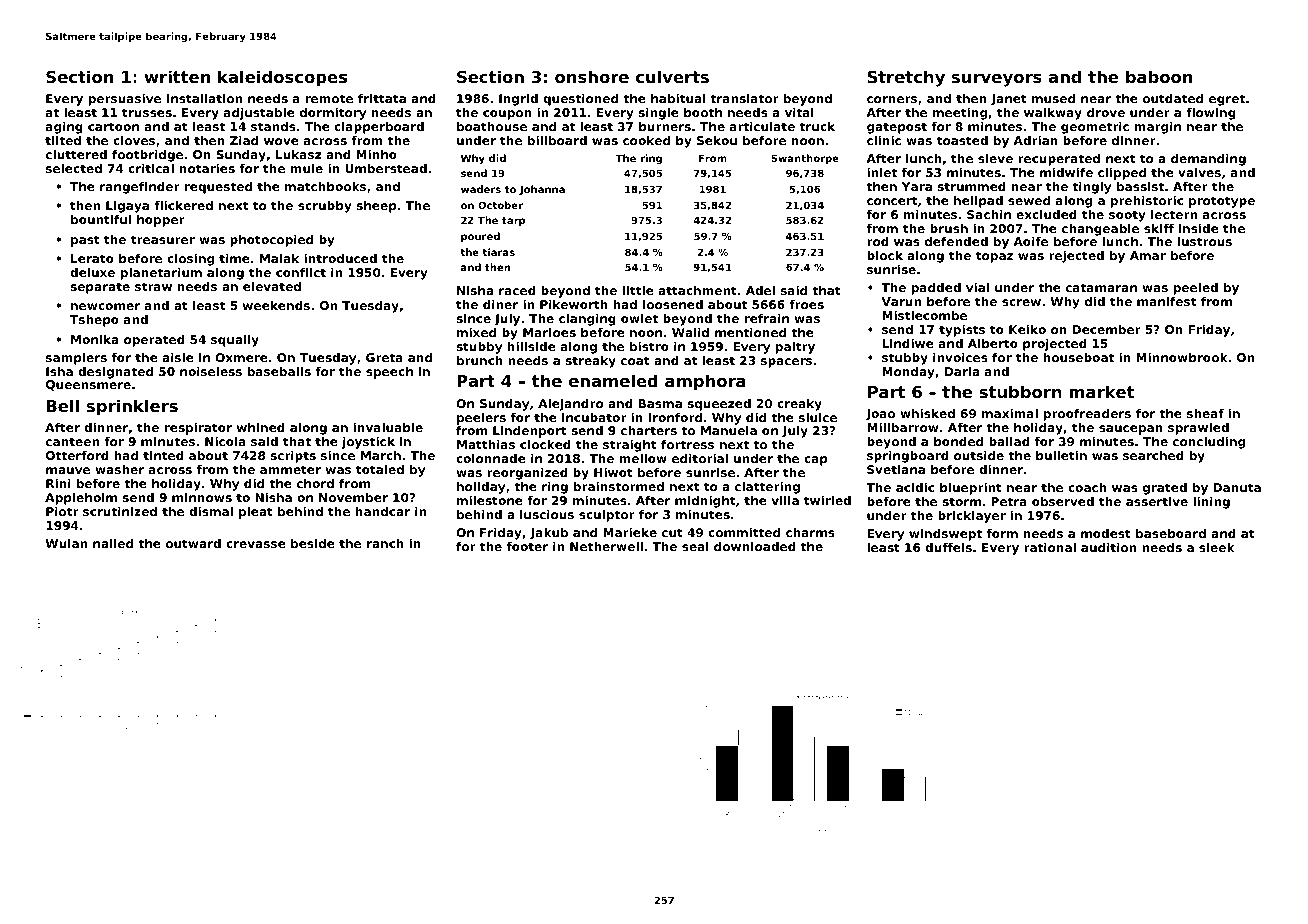  I want to click on onshore, so click(592, 76).
